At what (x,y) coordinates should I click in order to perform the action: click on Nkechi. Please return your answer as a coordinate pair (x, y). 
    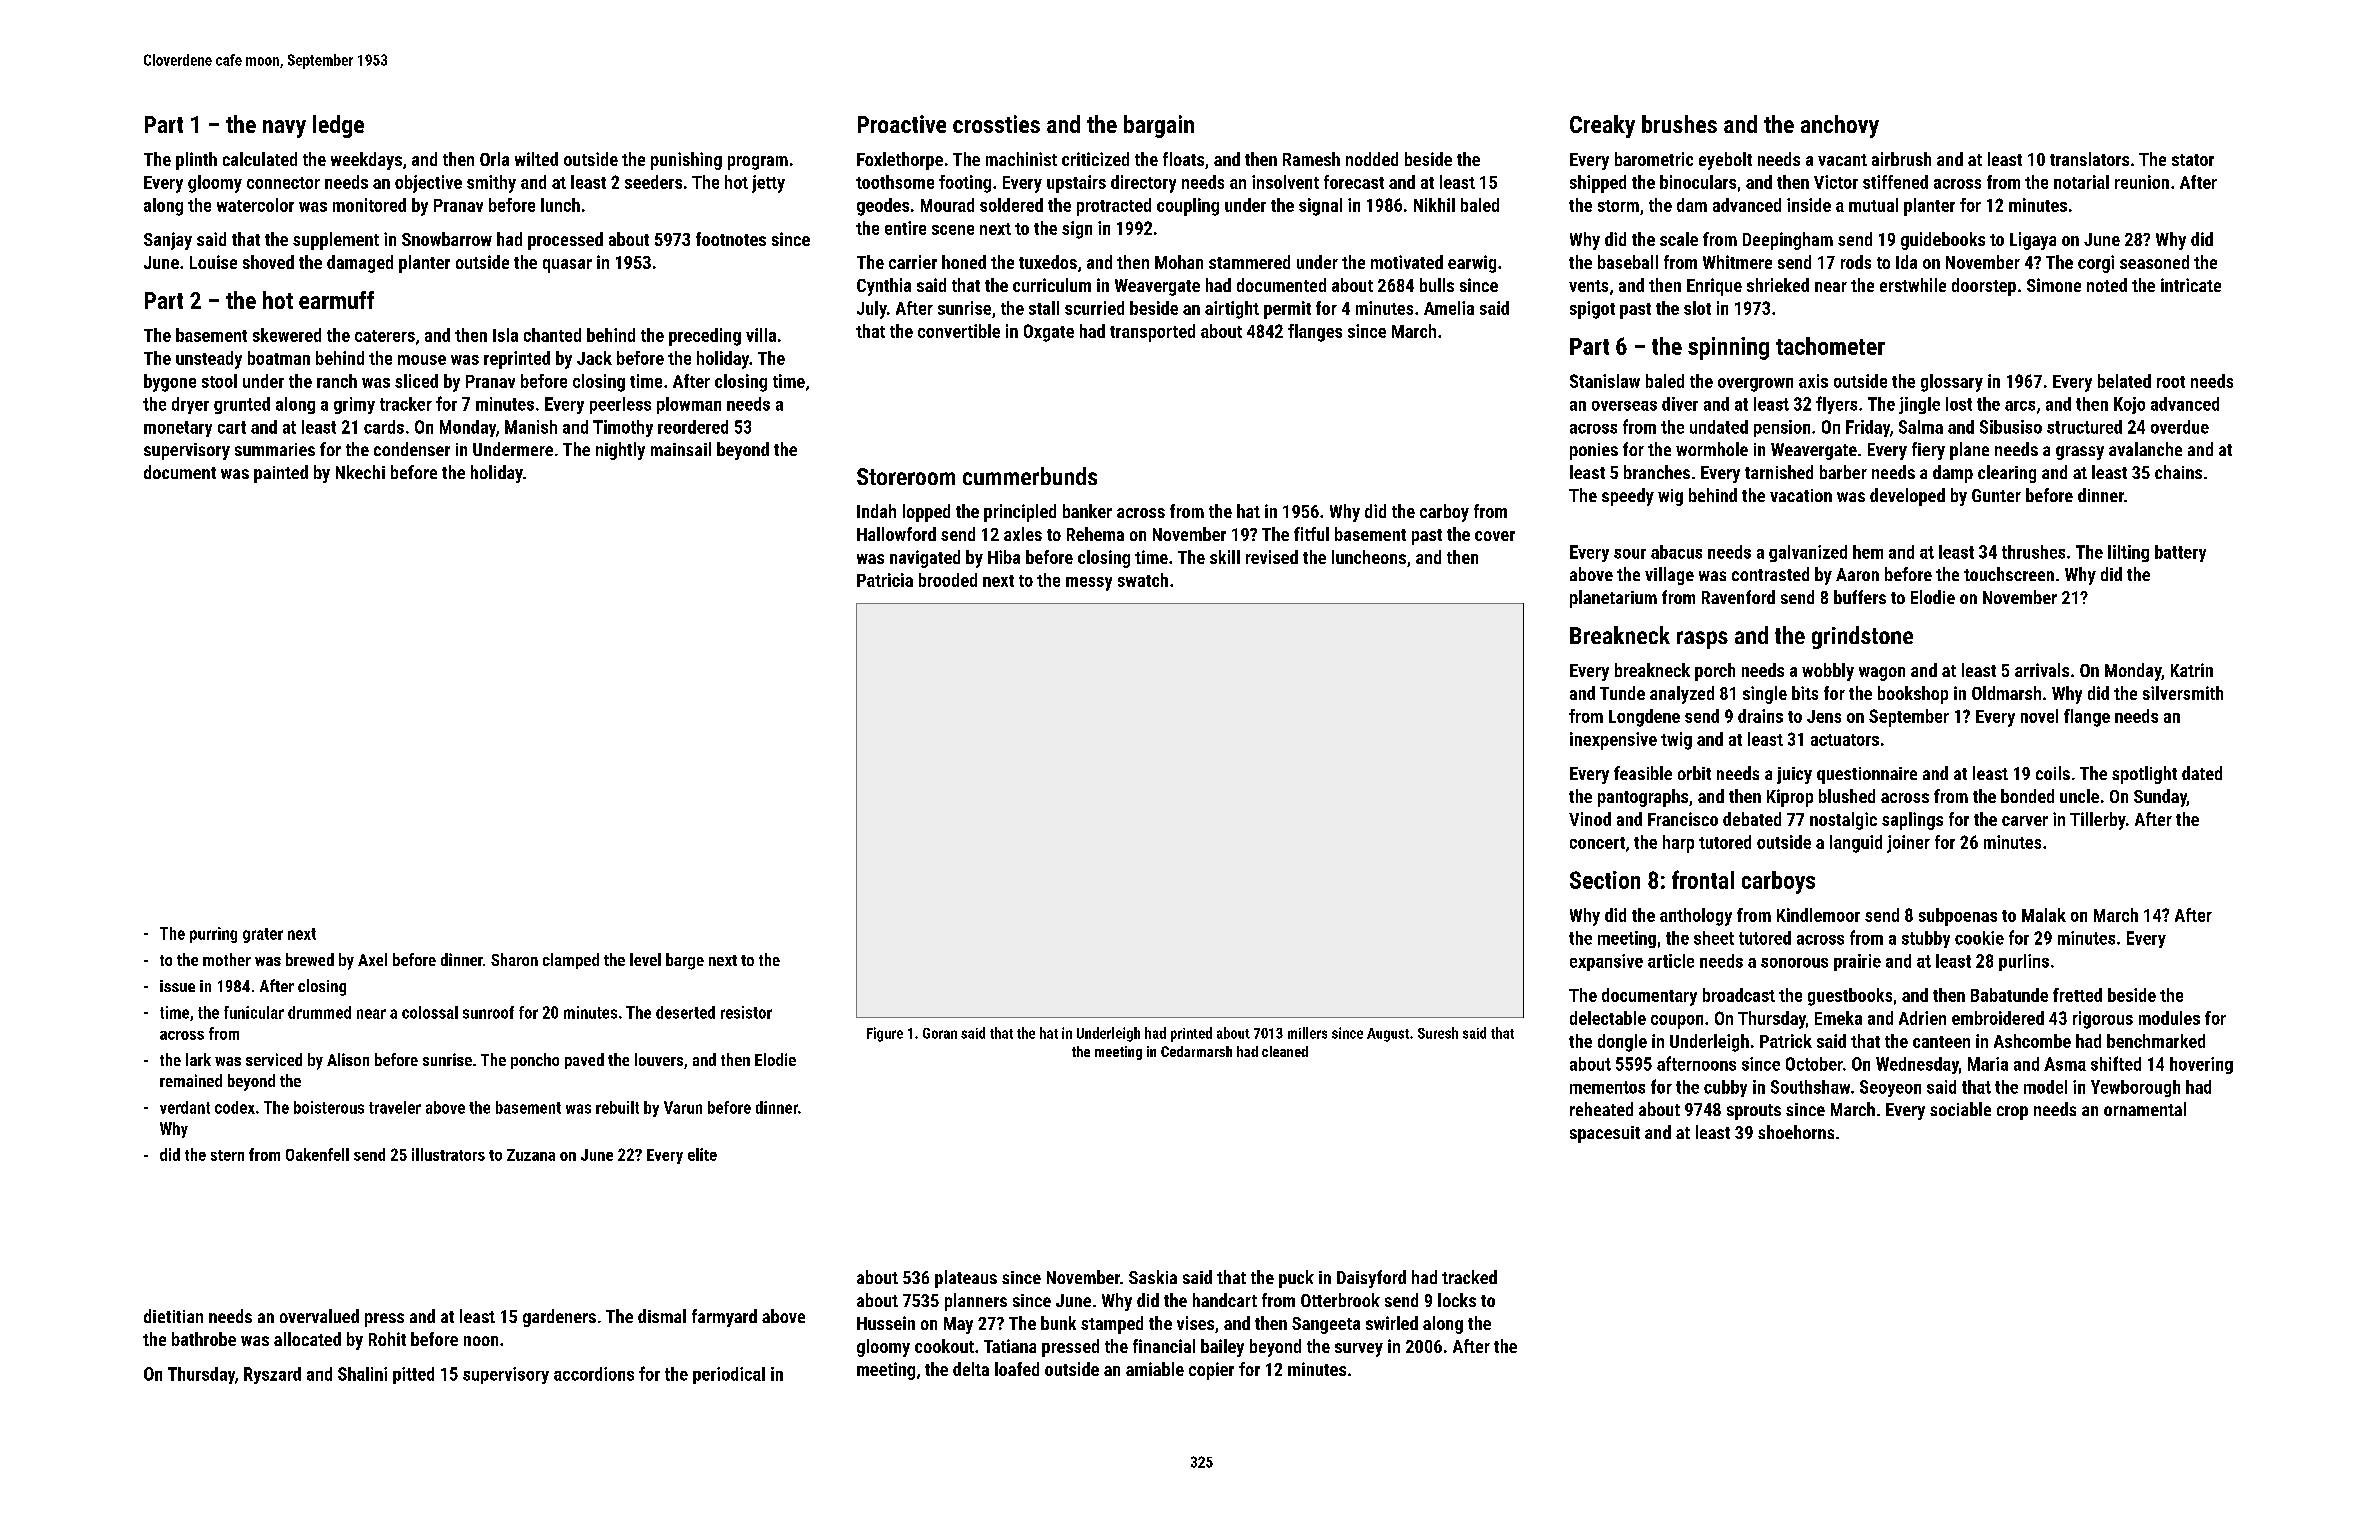
    Looking at the image, I should click on (360, 472).
